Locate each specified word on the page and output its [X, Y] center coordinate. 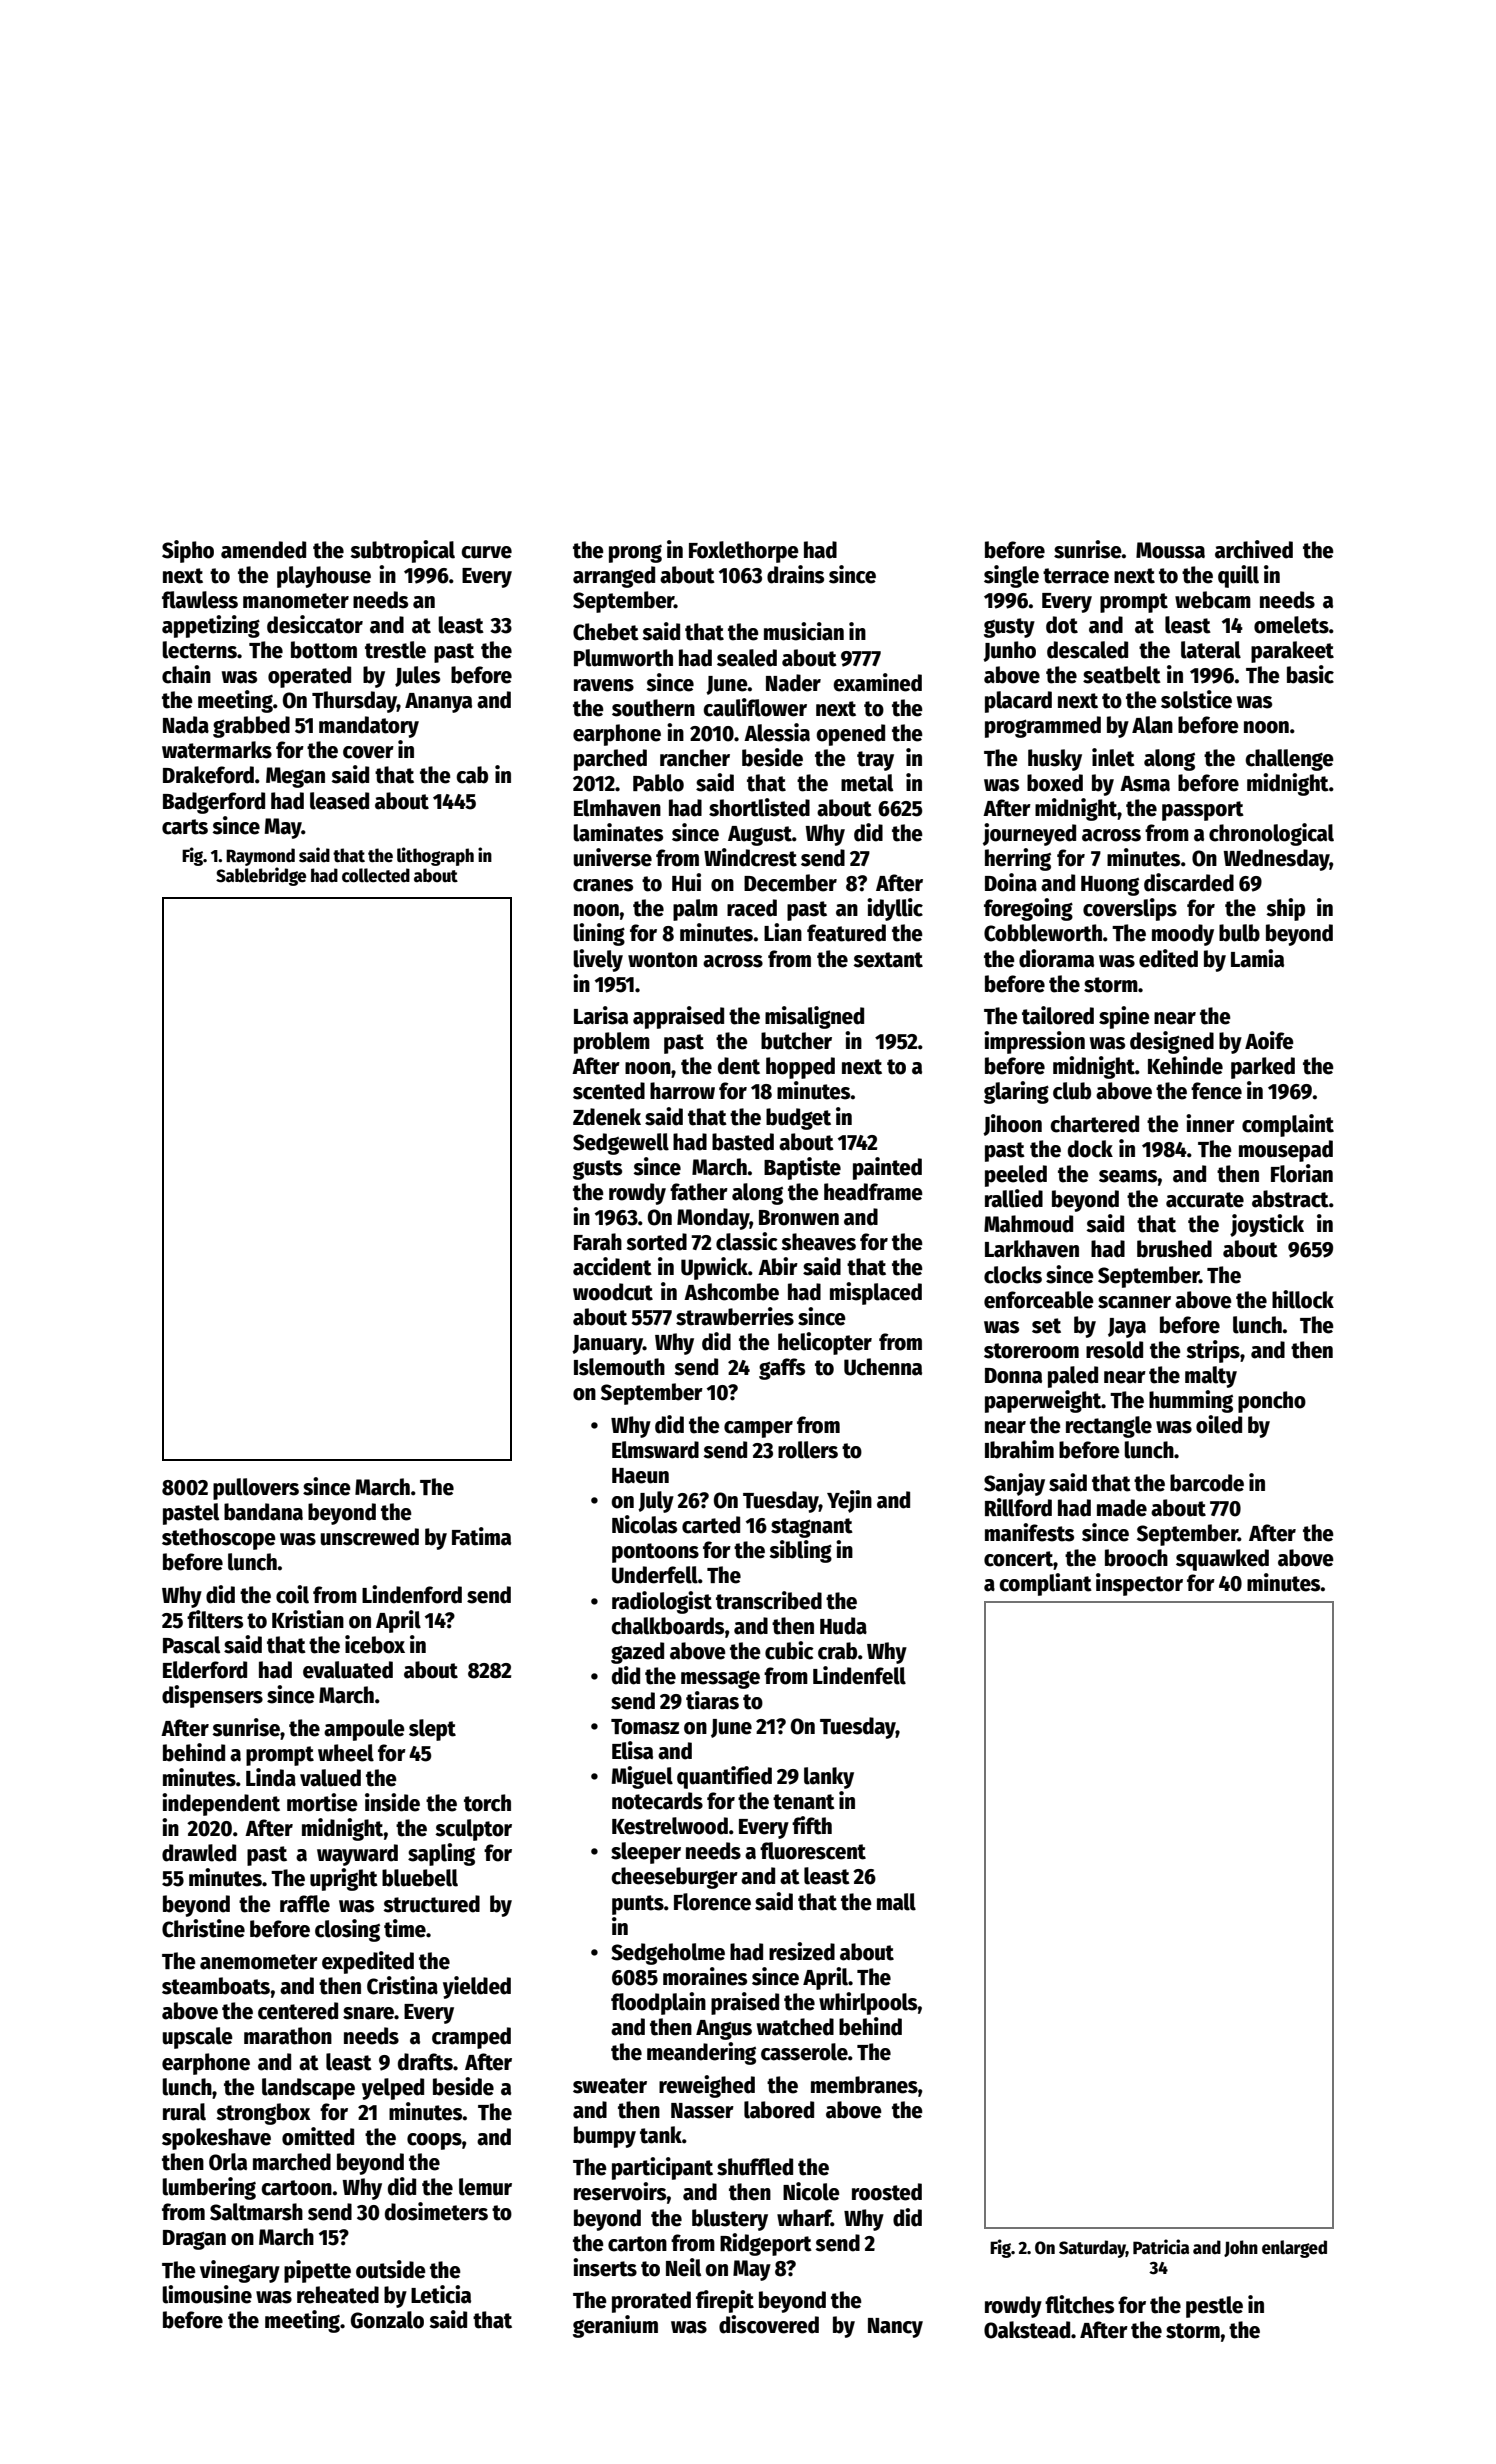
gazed [637, 1653]
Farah [598, 1242]
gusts [597, 1170]
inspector [1139, 1584]
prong [635, 553]
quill [1238, 576]
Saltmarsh [256, 2212]
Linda [271, 1777]
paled [1073, 1377]
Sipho [188, 551]
